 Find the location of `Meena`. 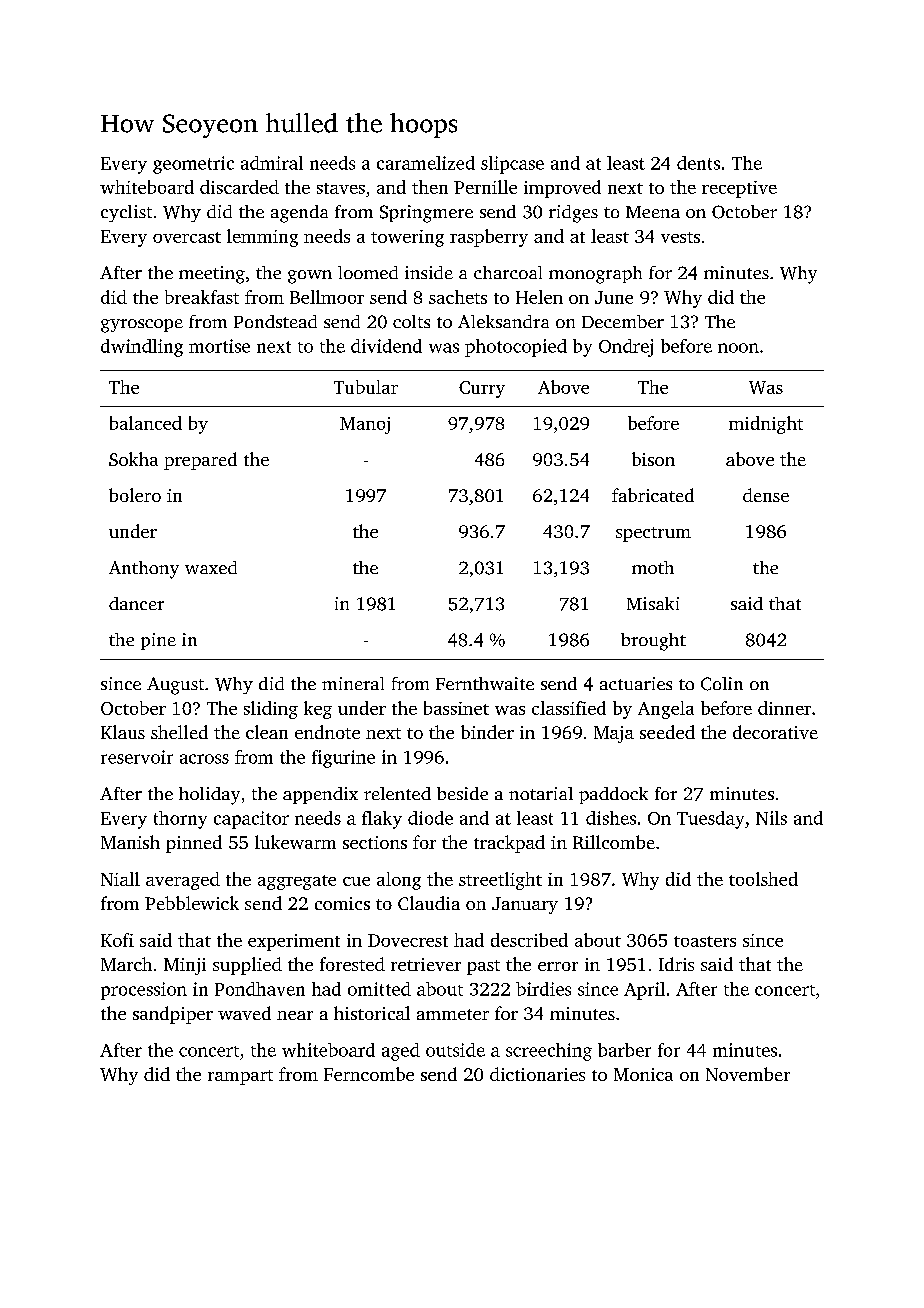

Meena is located at coordinates (653, 212).
